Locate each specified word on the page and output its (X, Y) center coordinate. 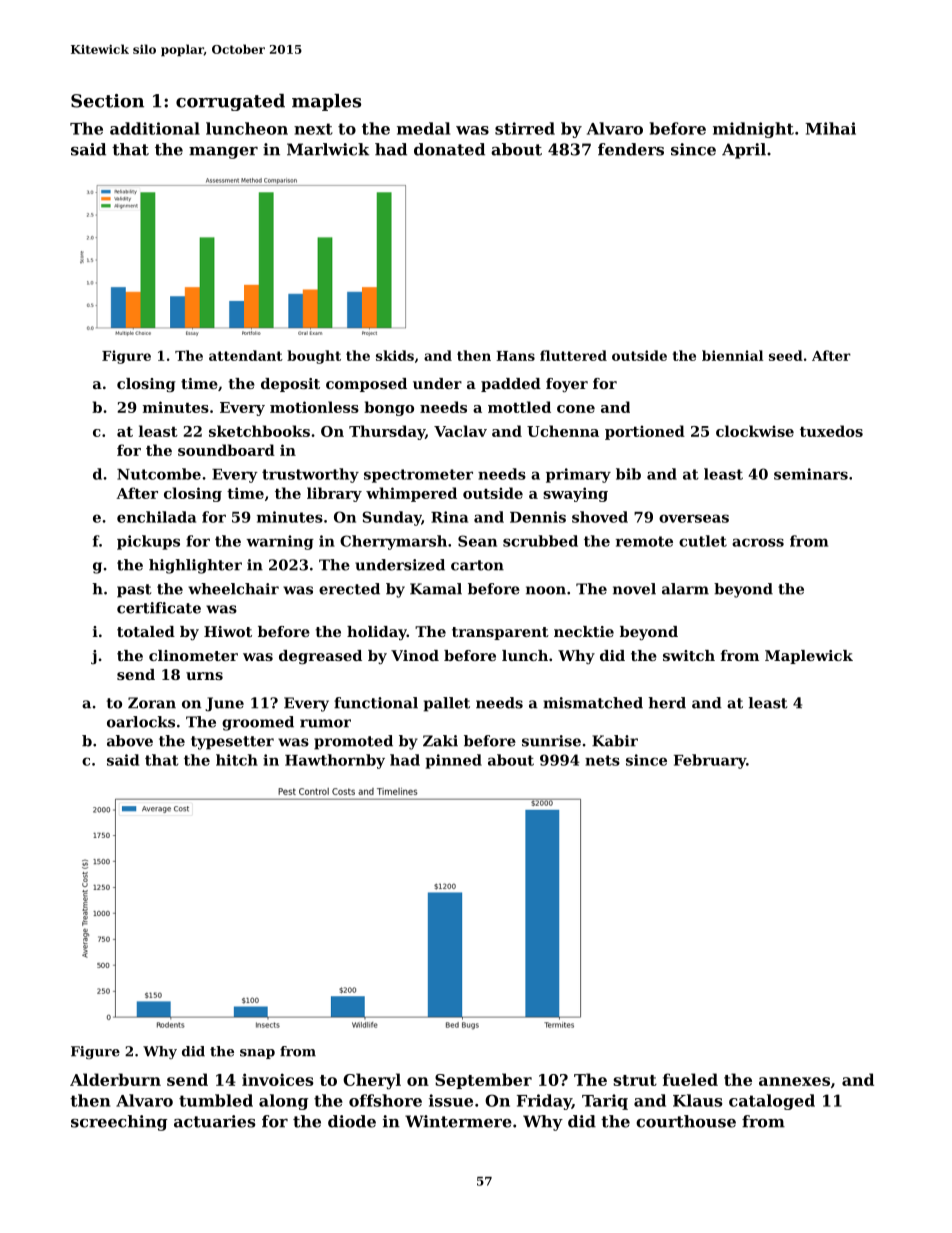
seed (786, 355)
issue (451, 1100)
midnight (753, 130)
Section (107, 101)
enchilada (156, 517)
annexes (794, 1081)
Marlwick (328, 149)
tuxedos (831, 431)
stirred (525, 128)
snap (257, 1054)
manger (223, 153)
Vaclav (460, 431)
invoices (277, 1079)
